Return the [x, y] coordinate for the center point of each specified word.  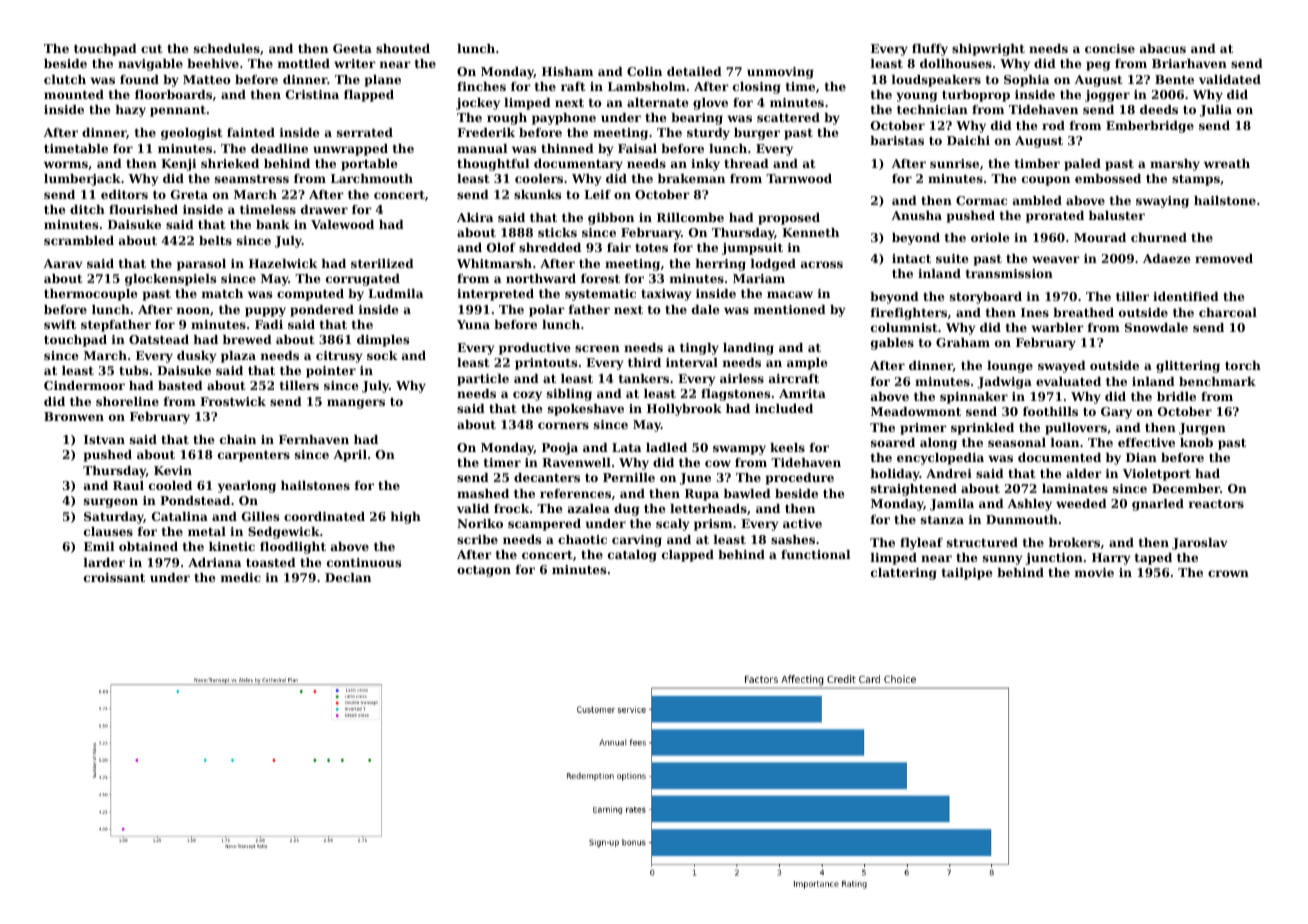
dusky [197, 357]
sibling [569, 395]
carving [637, 541]
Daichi [968, 140]
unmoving [780, 73]
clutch [65, 79]
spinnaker [974, 398]
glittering [1188, 367]
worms [66, 164]
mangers [356, 404]
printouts [546, 364]
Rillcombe [690, 217]
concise [1110, 48]
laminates [1075, 488]
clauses [108, 531]
